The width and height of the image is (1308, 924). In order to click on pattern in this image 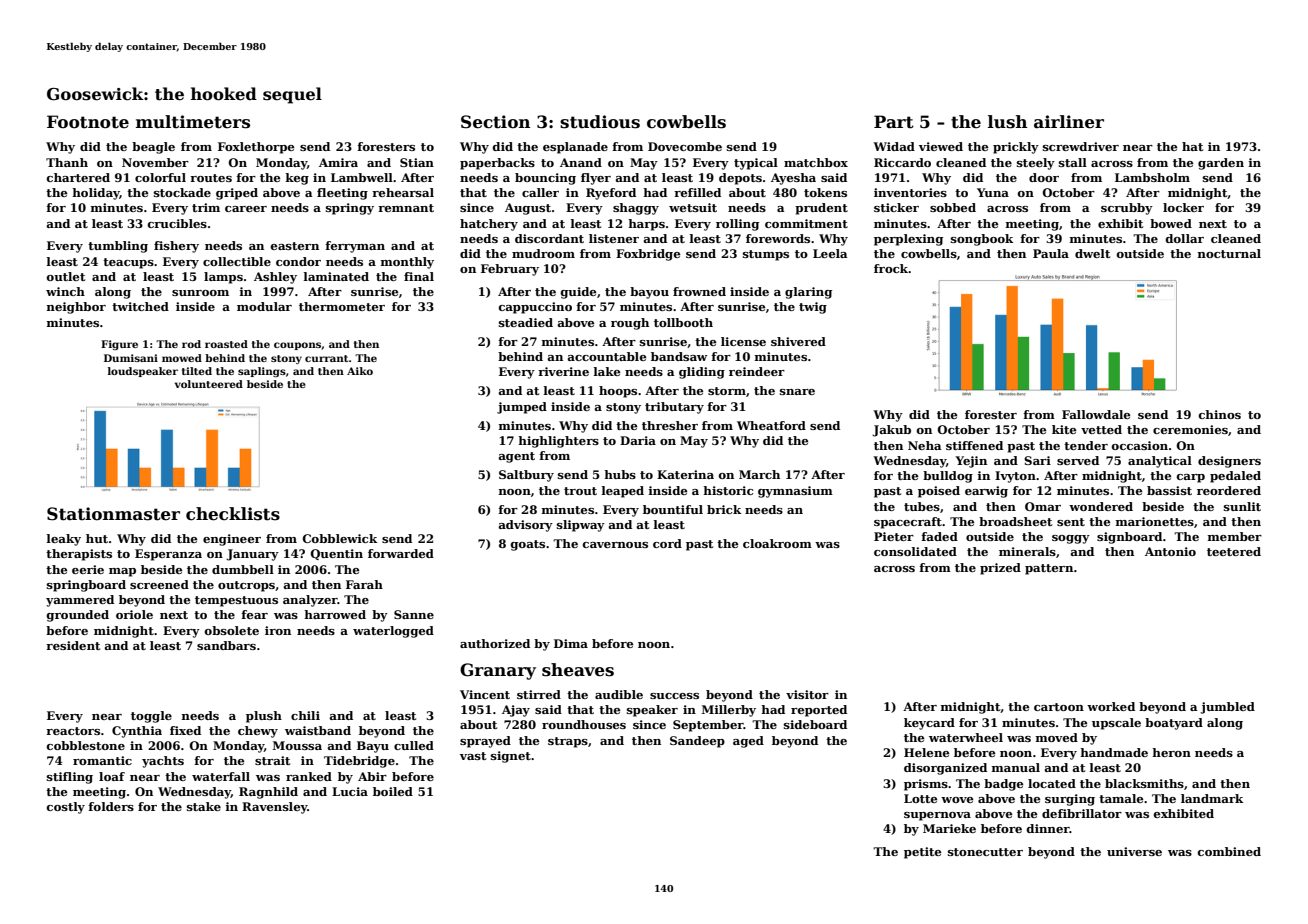, I will do `click(1049, 569)`.
